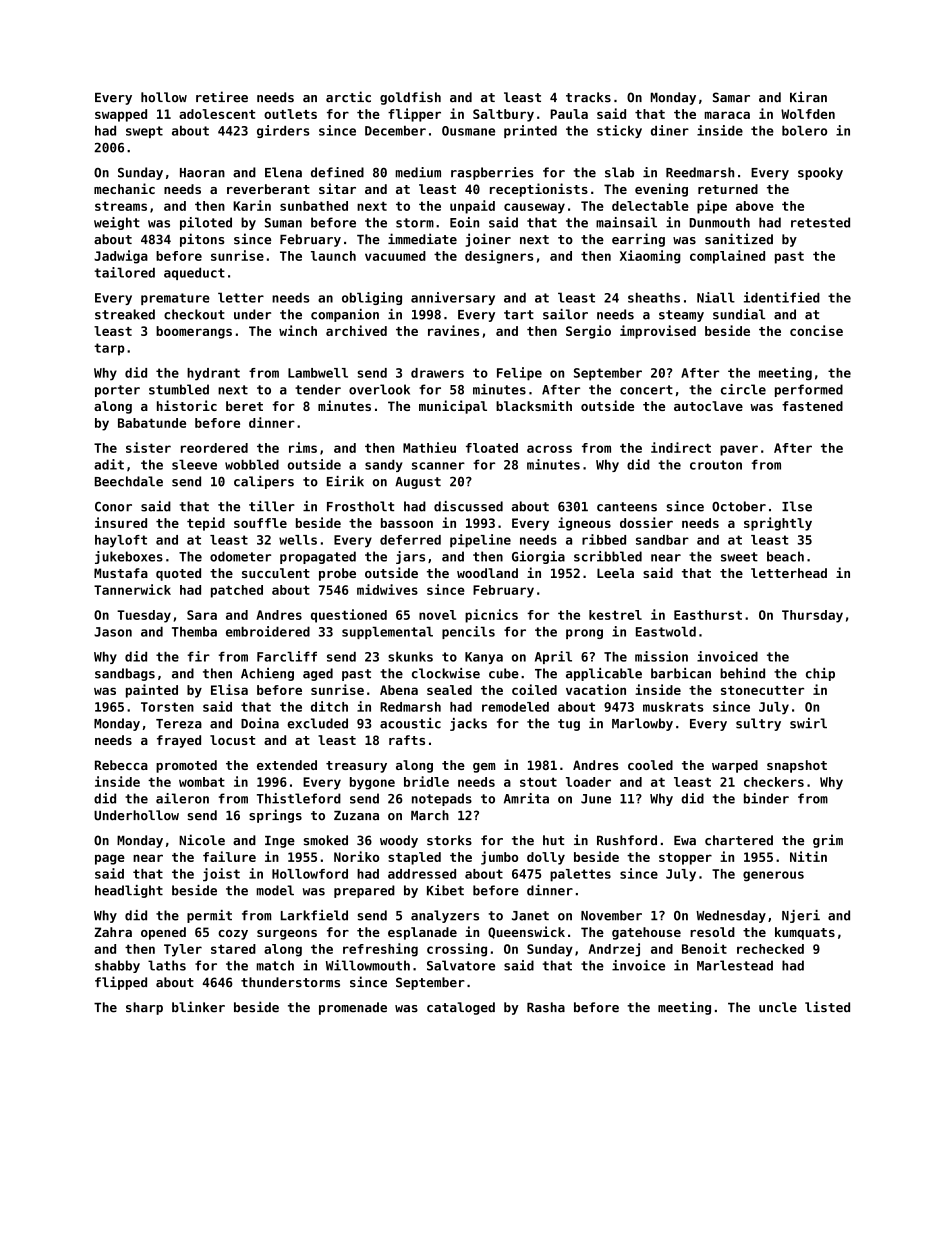 This page has height=1233, width=952. I want to click on tug, so click(569, 725).
